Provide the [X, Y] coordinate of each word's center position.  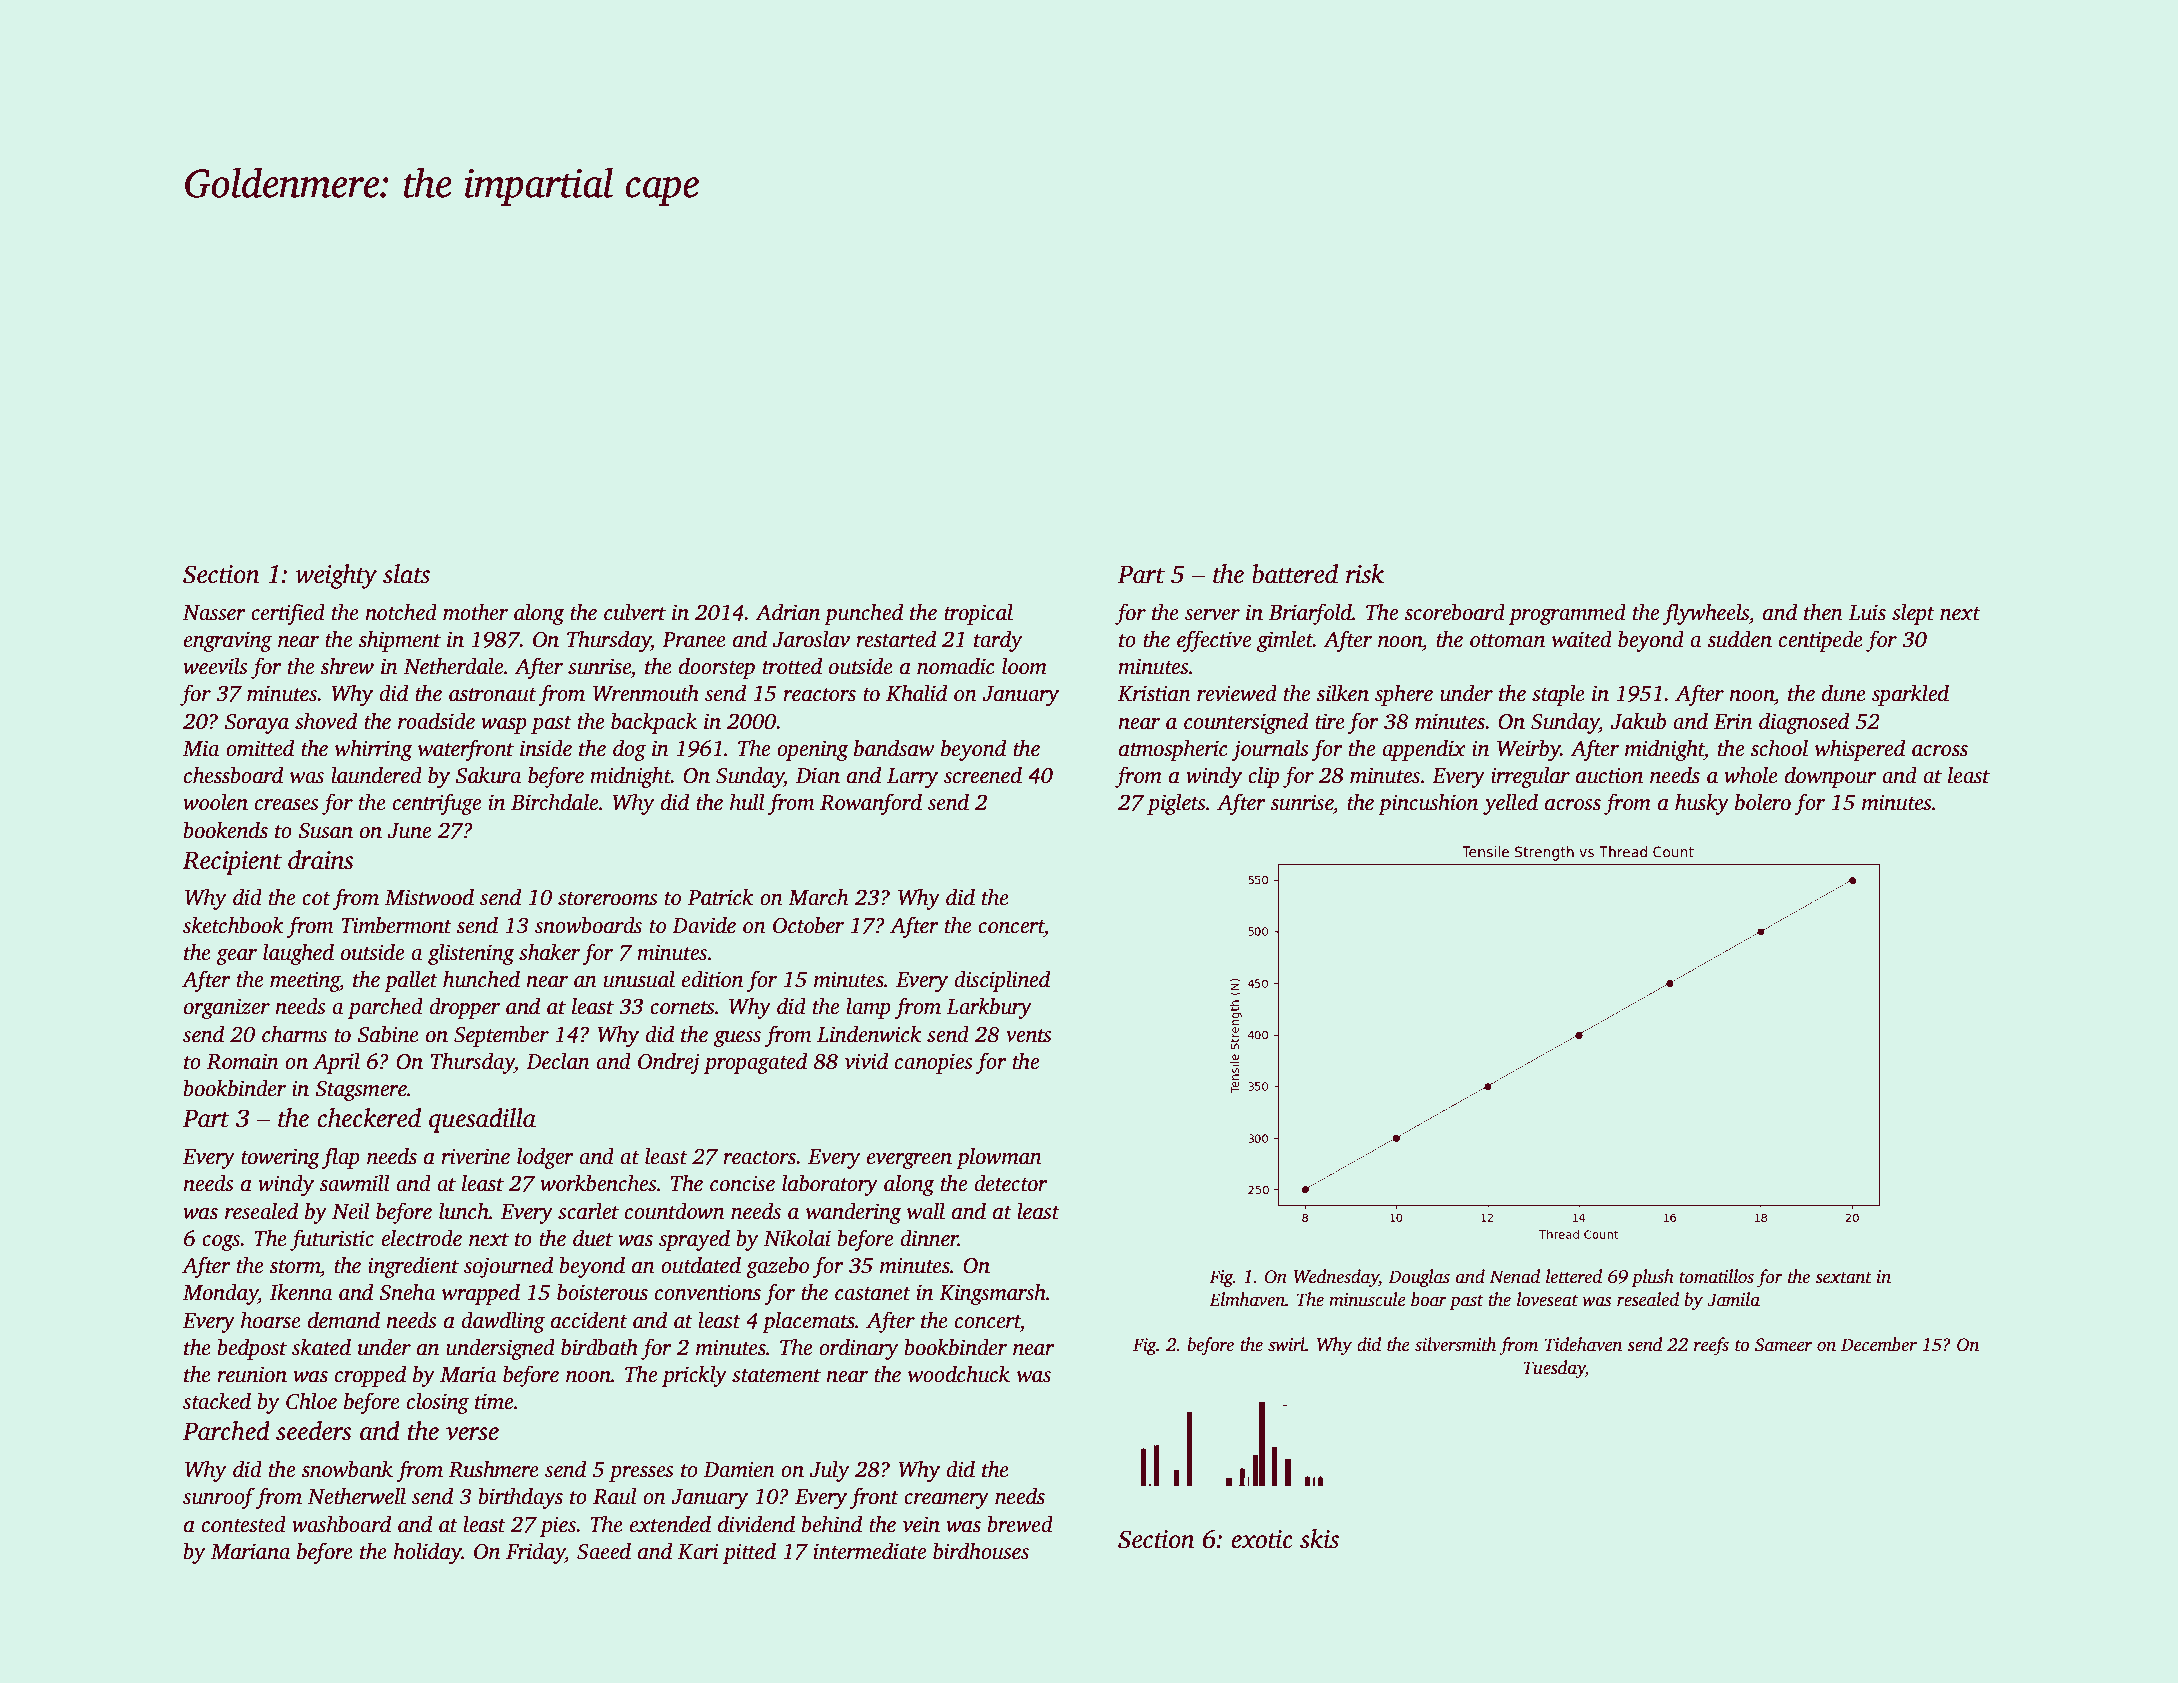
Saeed [604, 1551]
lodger [545, 1158]
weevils [215, 666]
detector [1011, 1183]
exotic [1262, 1539]
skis [1319, 1539]
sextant [1844, 1278]
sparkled [1910, 695]
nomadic [956, 666]
